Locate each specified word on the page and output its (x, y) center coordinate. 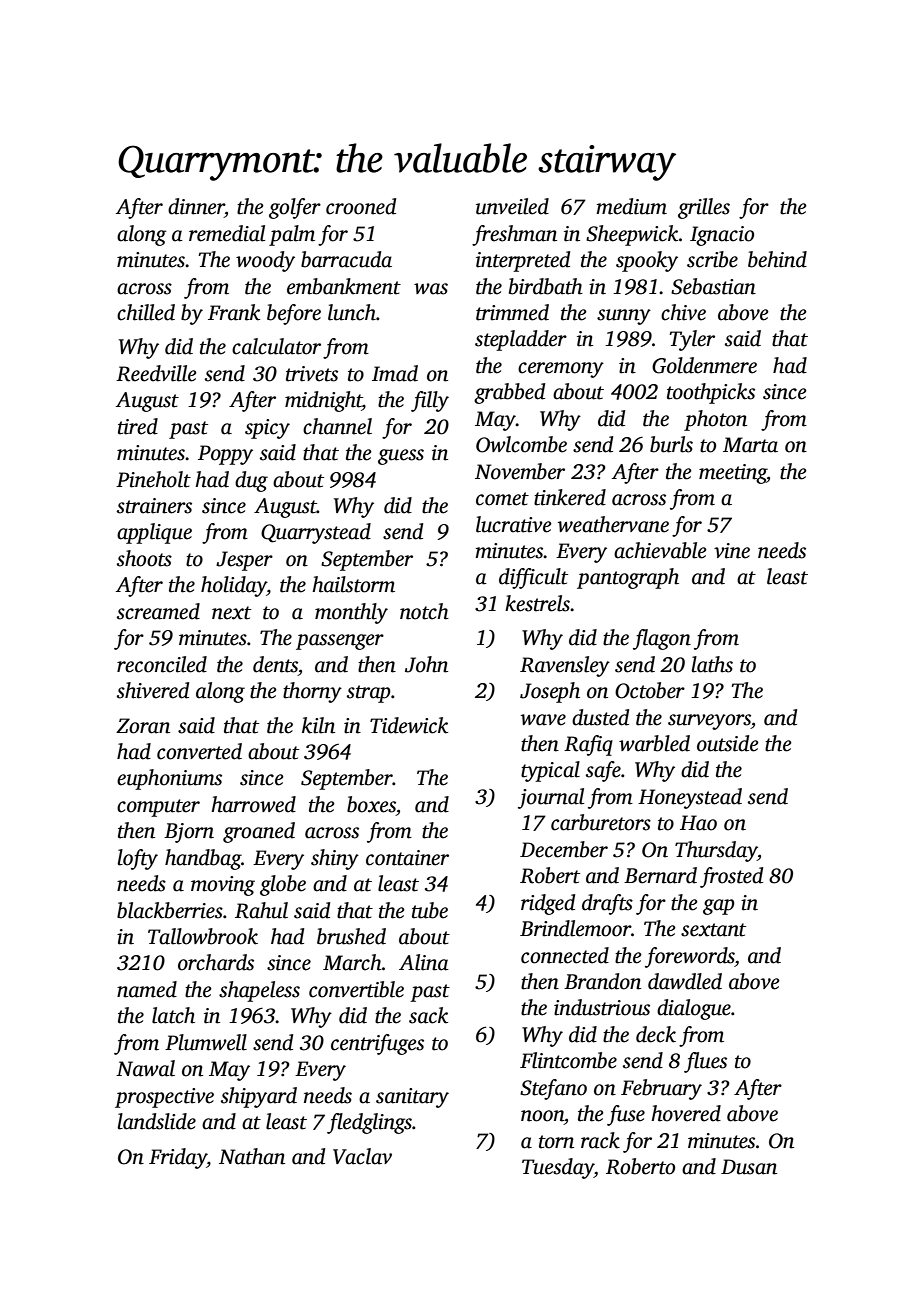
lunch (352, 312)
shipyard (259, 1097)
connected (565, 955)
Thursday (716, 851)
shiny (335, 859)
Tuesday (558, 1168)
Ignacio (722, 236)
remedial (227, 233)
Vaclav (362, 1156)
